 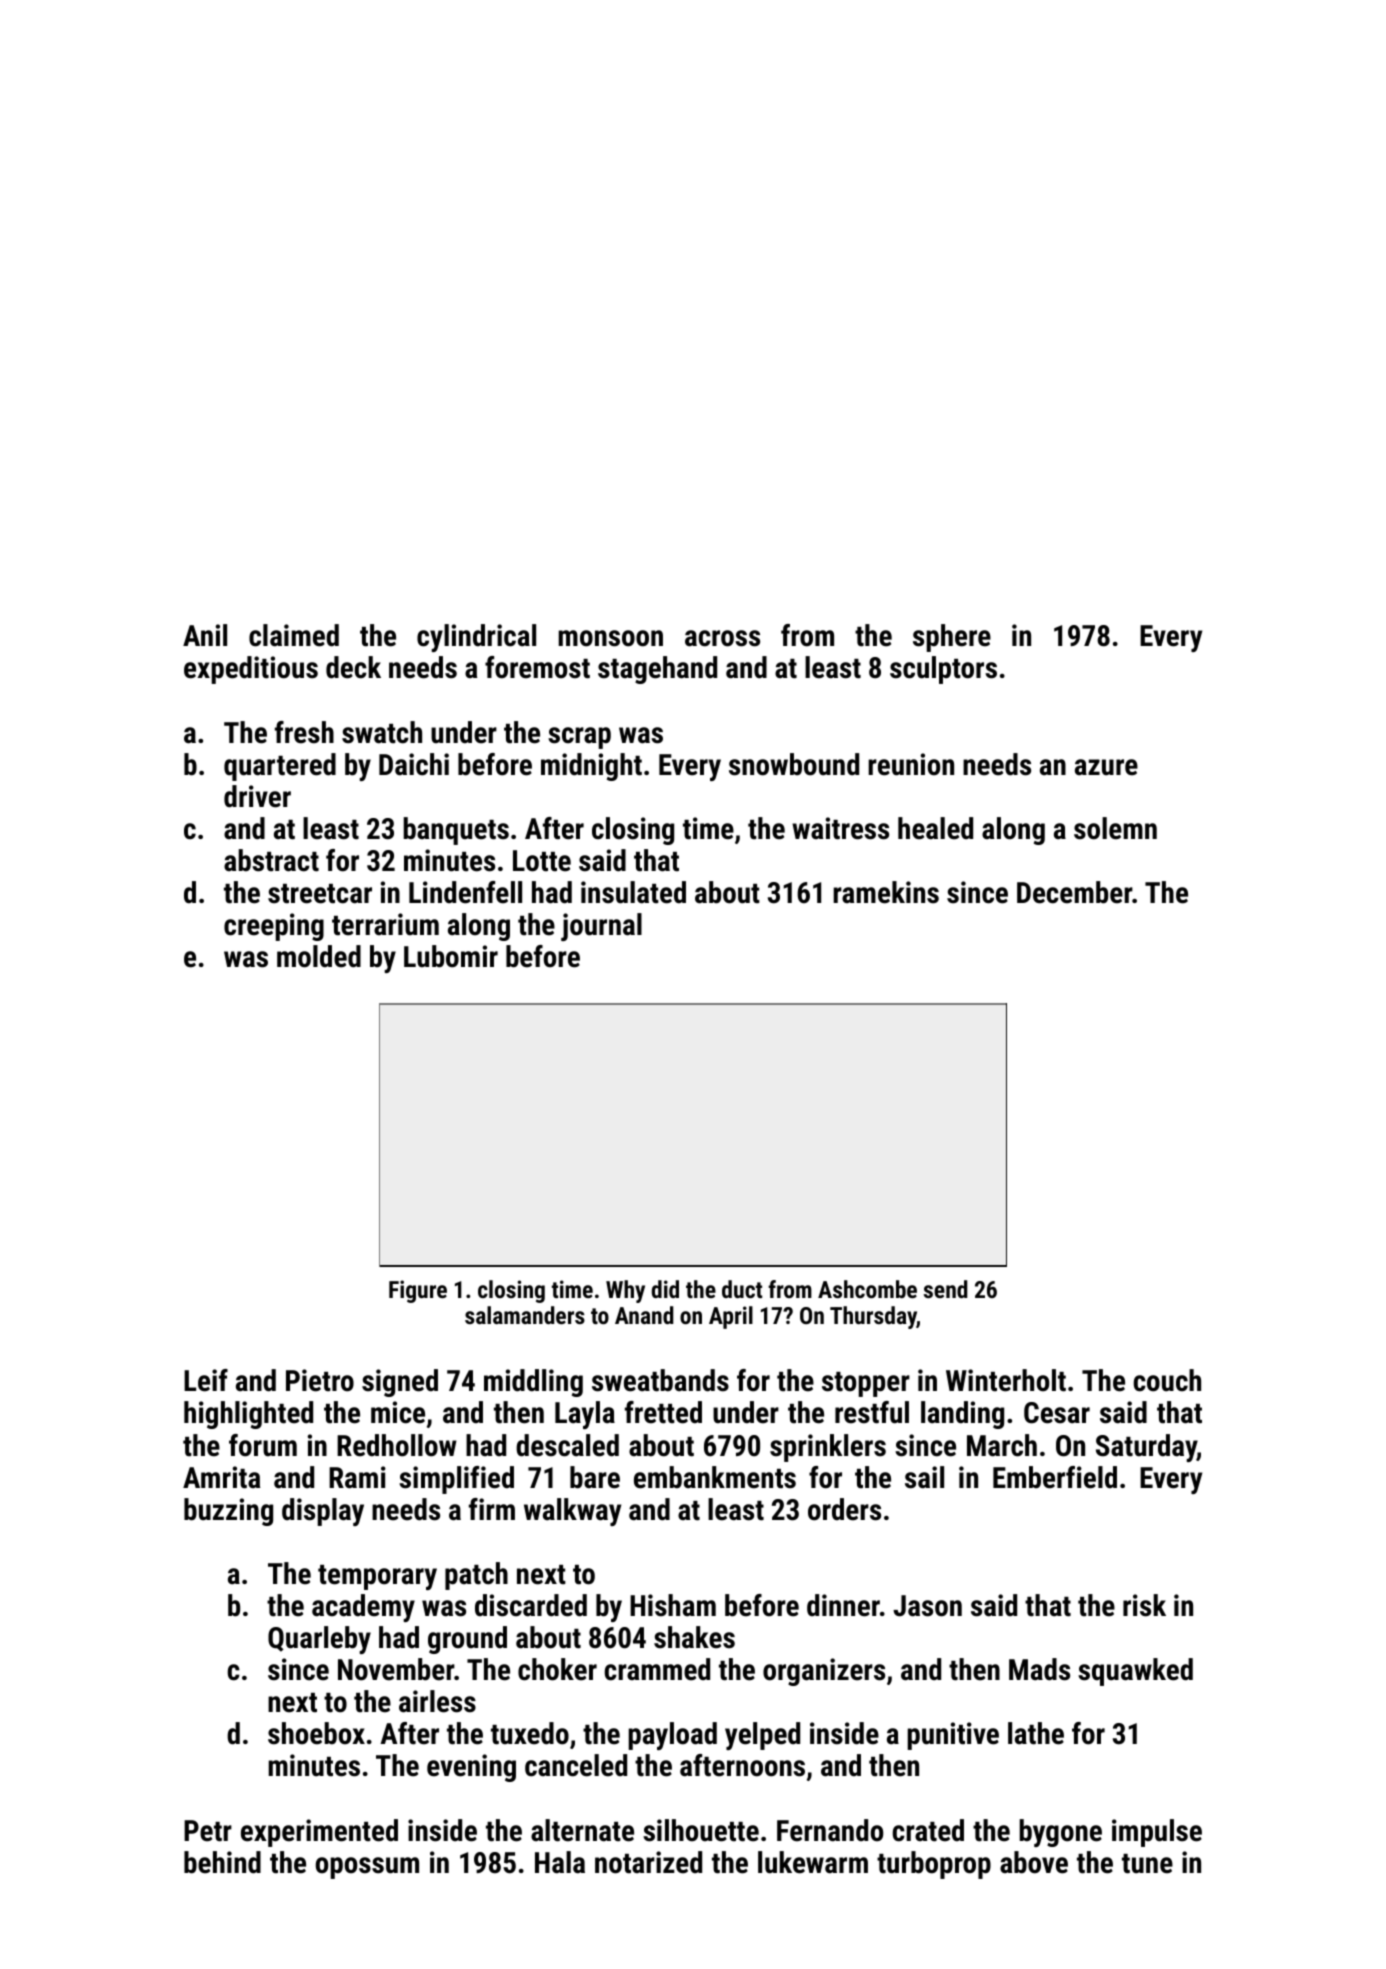 What do you see at coordinates (946, 1289) in the page?
I see `send` at bounding box center [946, 1289].
